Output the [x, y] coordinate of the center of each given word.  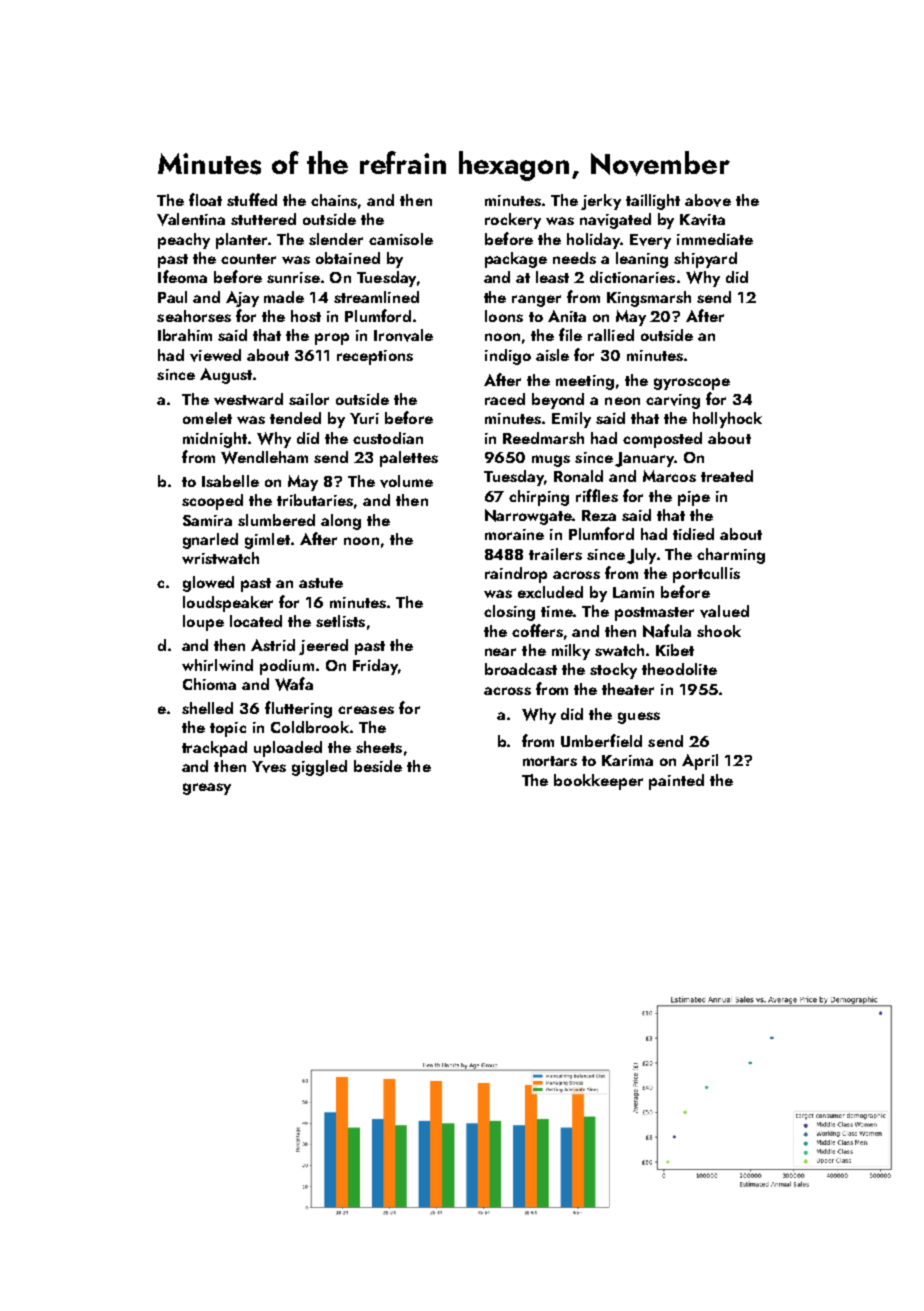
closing [509, 613]
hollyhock [727, 420]
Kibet [675, 650]
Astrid [273, 645]
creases [366, 710]
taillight [653, 202]
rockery [513, 221]
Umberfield [601, 740]
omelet [207, 418]
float [205, 199]
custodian [388, 438]
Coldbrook [310, 727]
